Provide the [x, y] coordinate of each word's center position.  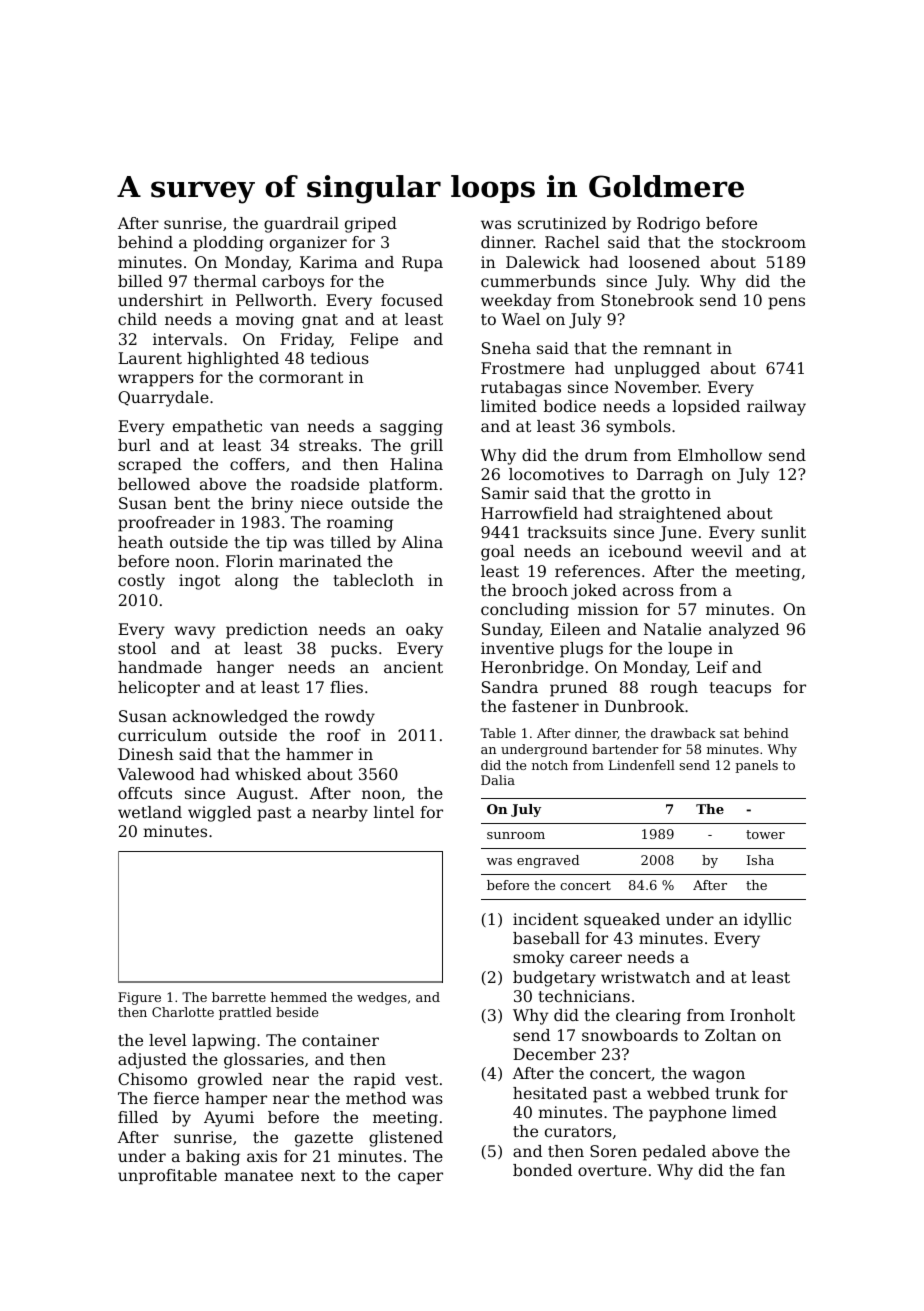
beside [297, 1012]
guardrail [301, 225]
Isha [760, 860]
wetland [150, 812]
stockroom [764, 242]
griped [371, 225]
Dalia [498, 780]
